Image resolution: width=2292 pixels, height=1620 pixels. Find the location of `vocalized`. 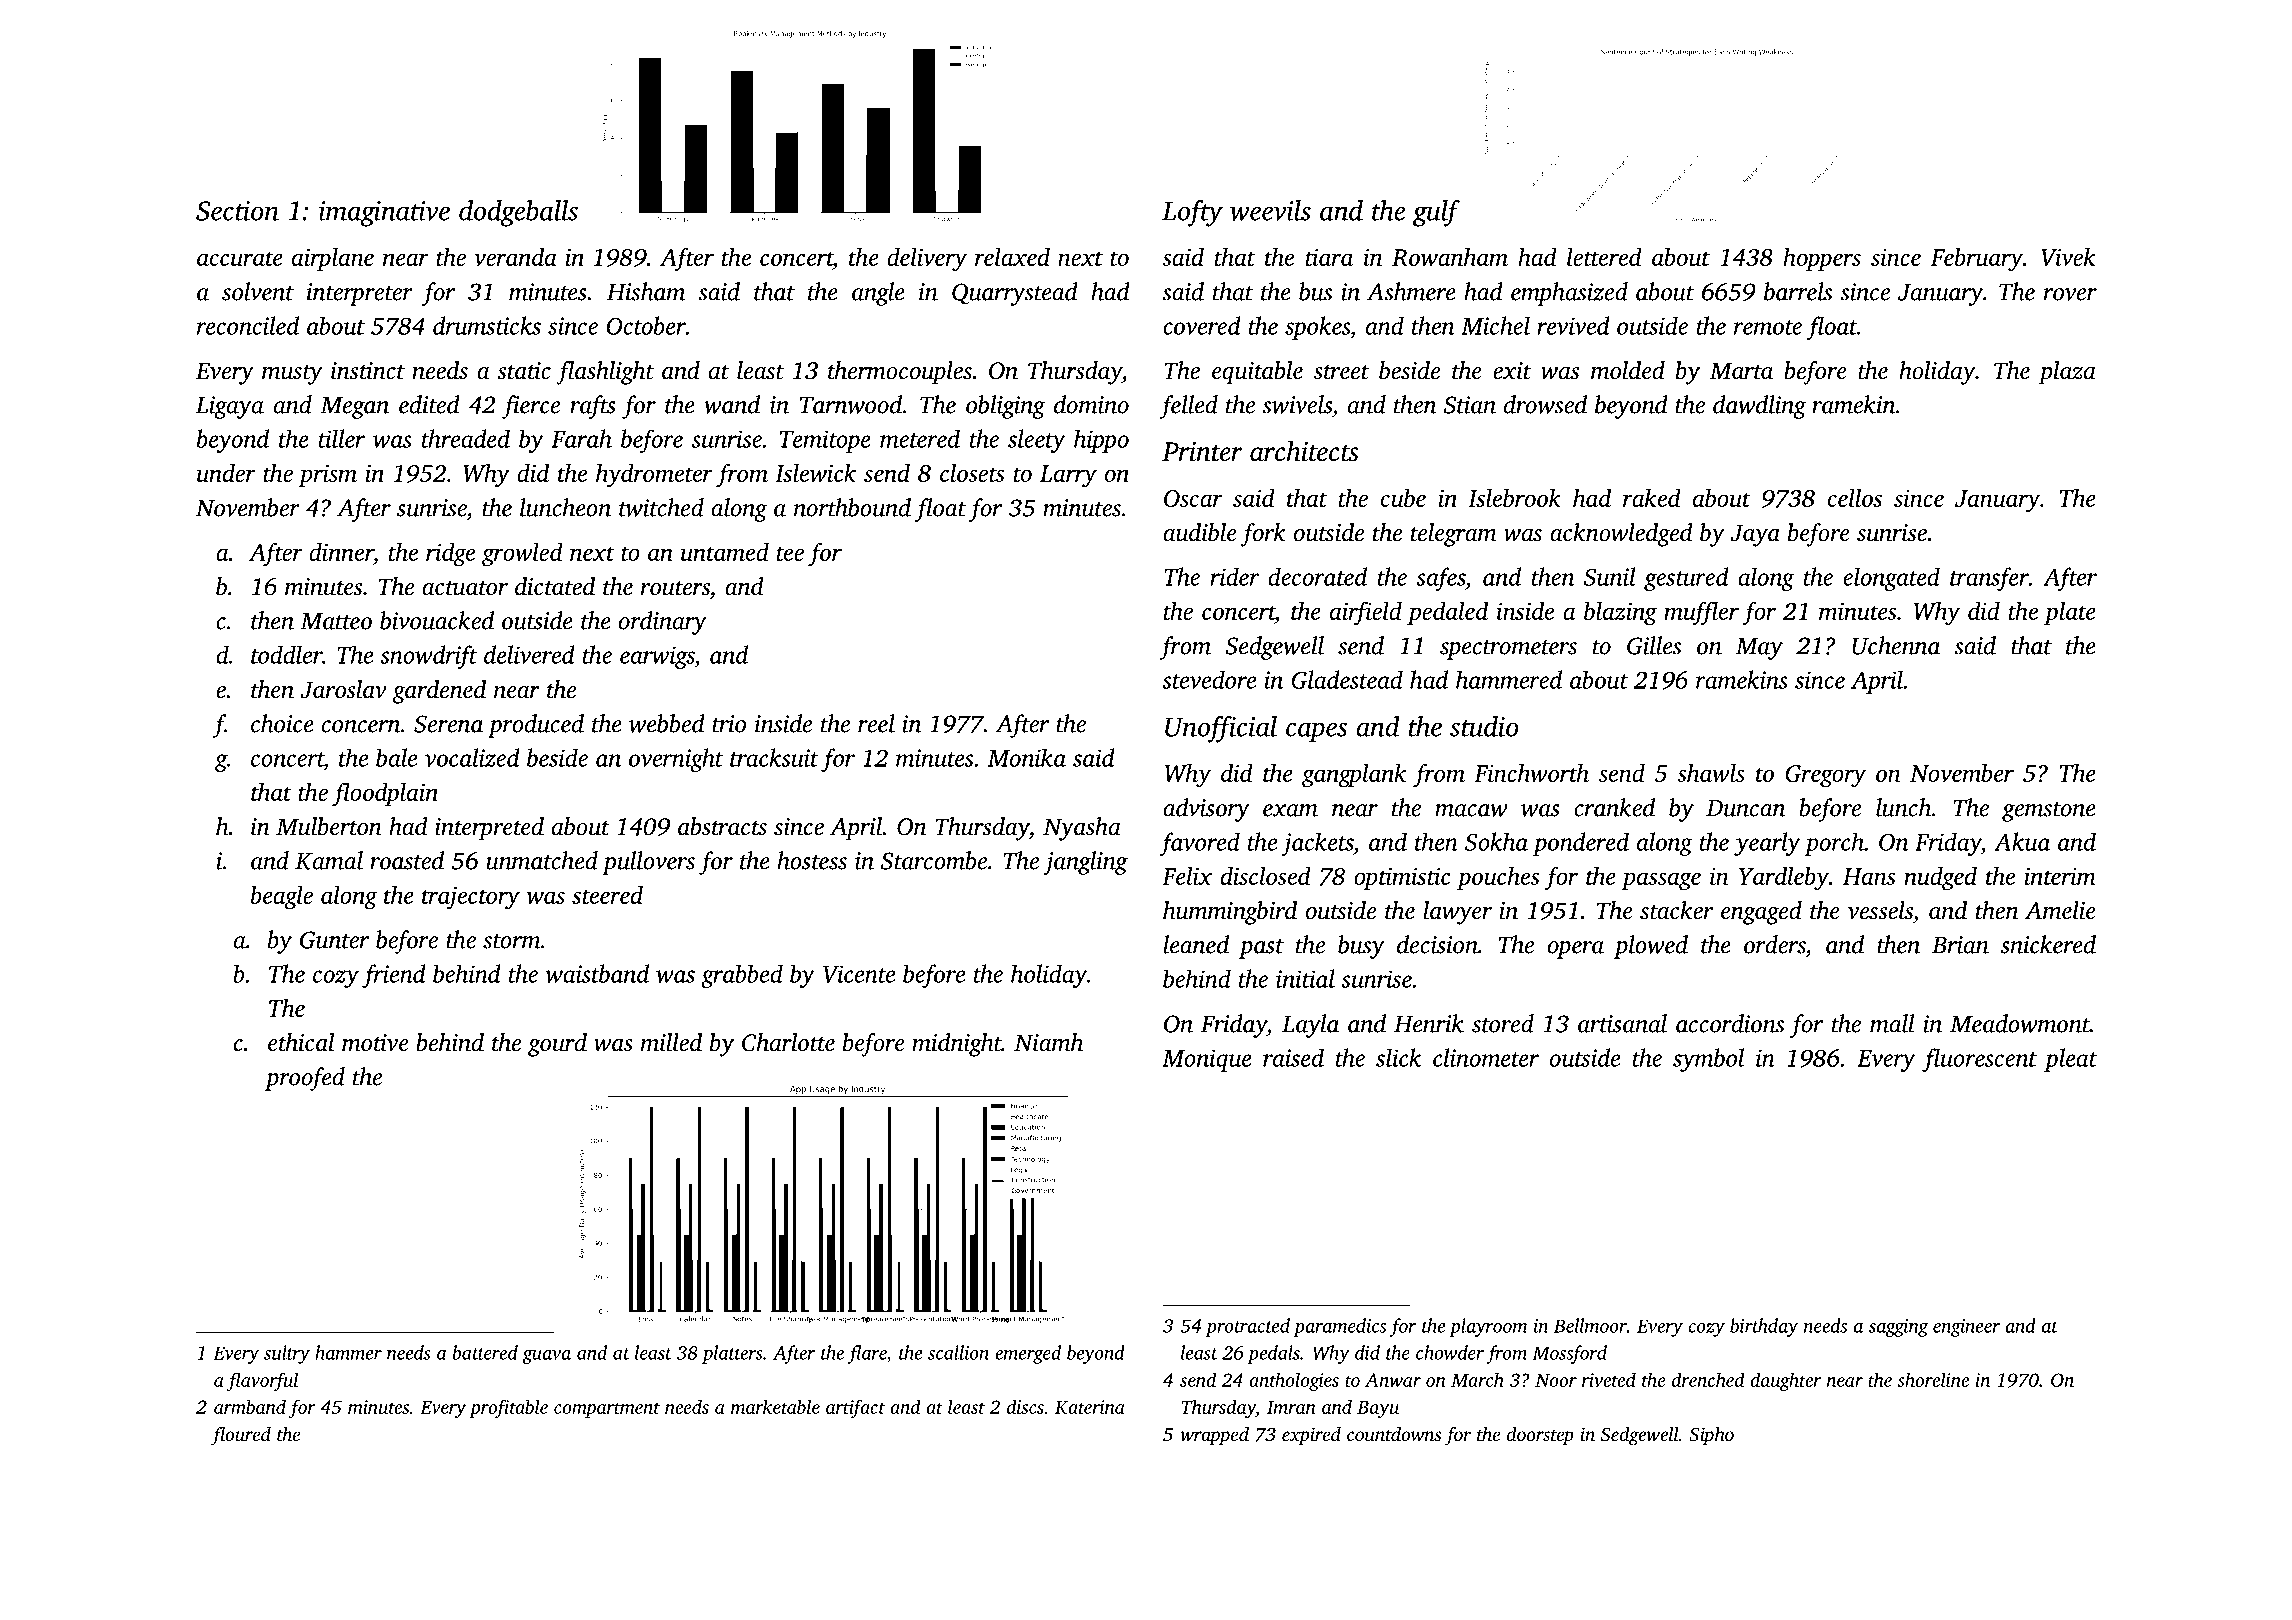

vocalized is located at coordinates (472, 757).
